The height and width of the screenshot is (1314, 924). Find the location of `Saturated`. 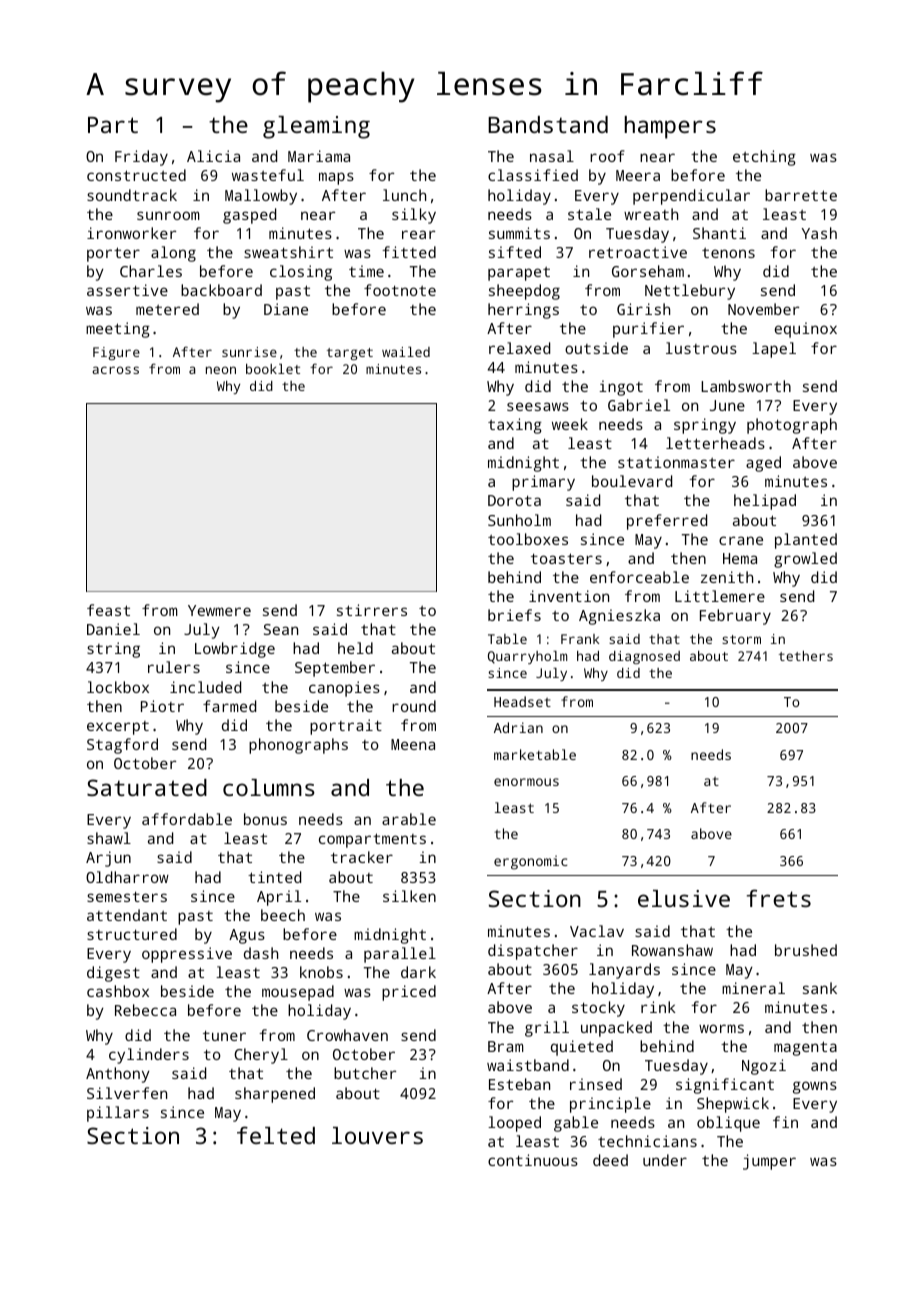

Saturated is located at coordinates (147, 787).
